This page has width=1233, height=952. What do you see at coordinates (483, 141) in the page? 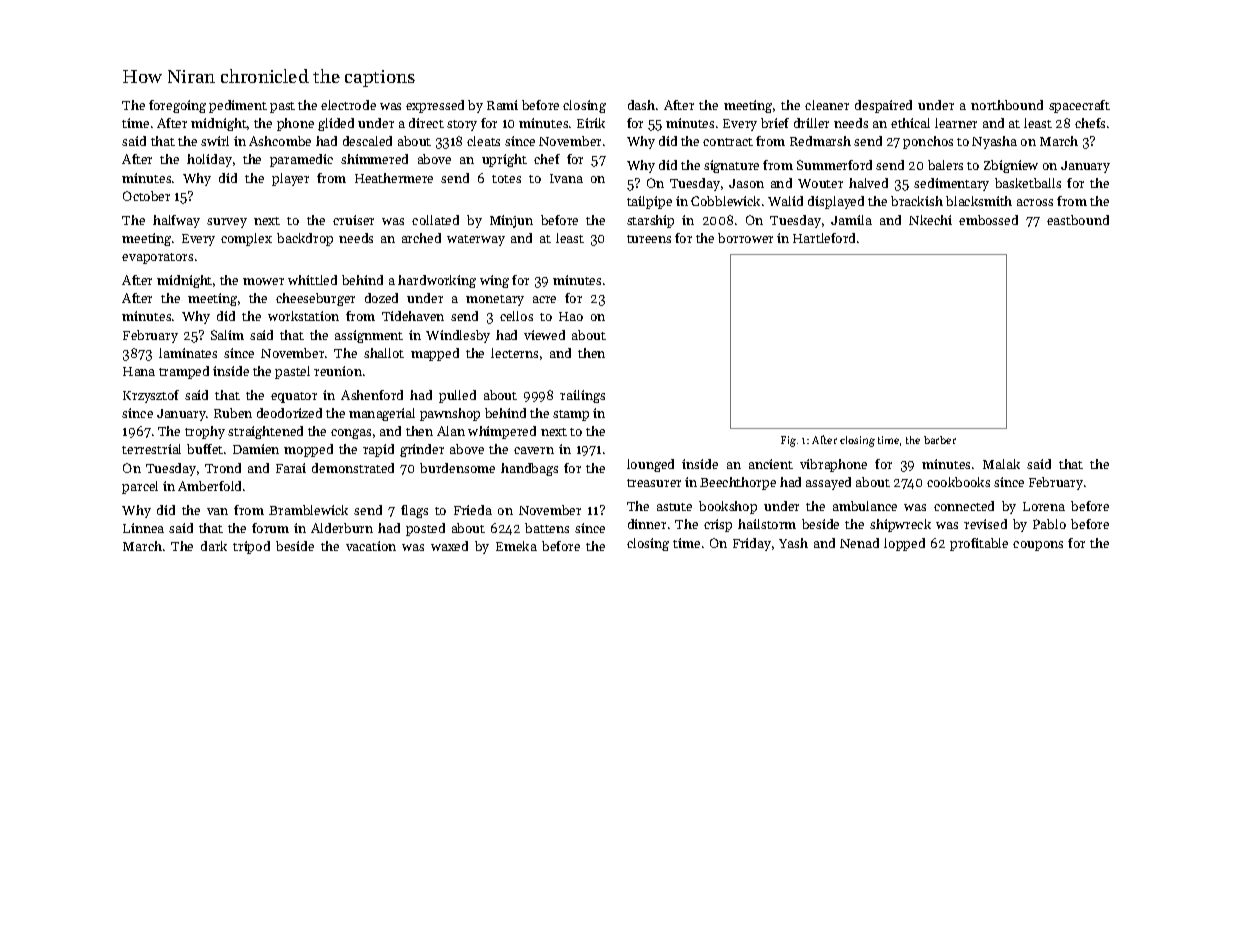
I see `cleats` at bounding box center [483, 141].
